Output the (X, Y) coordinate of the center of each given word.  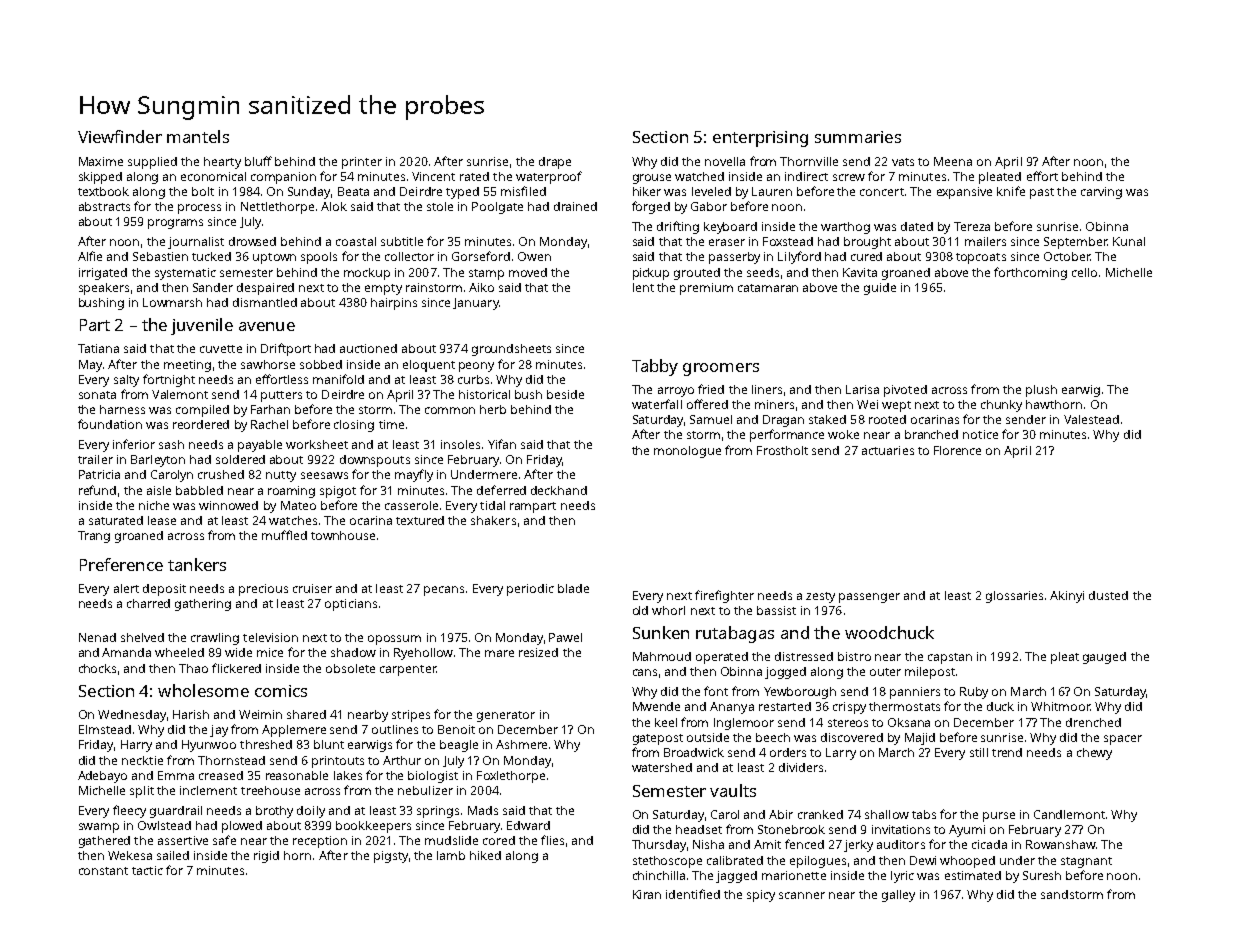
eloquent (429, 366)
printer (362, 163)
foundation (110, 424)
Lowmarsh (172, 302)
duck (1000, 706)
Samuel (711, 419)
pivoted (905, 391)
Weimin (260, 714)
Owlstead (164, 825)
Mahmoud (662, 656)
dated (917, 226)
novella (725, 161)
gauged (1104, 658)
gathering (203, 605)
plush (1041, 391)
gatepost (658, 739)
